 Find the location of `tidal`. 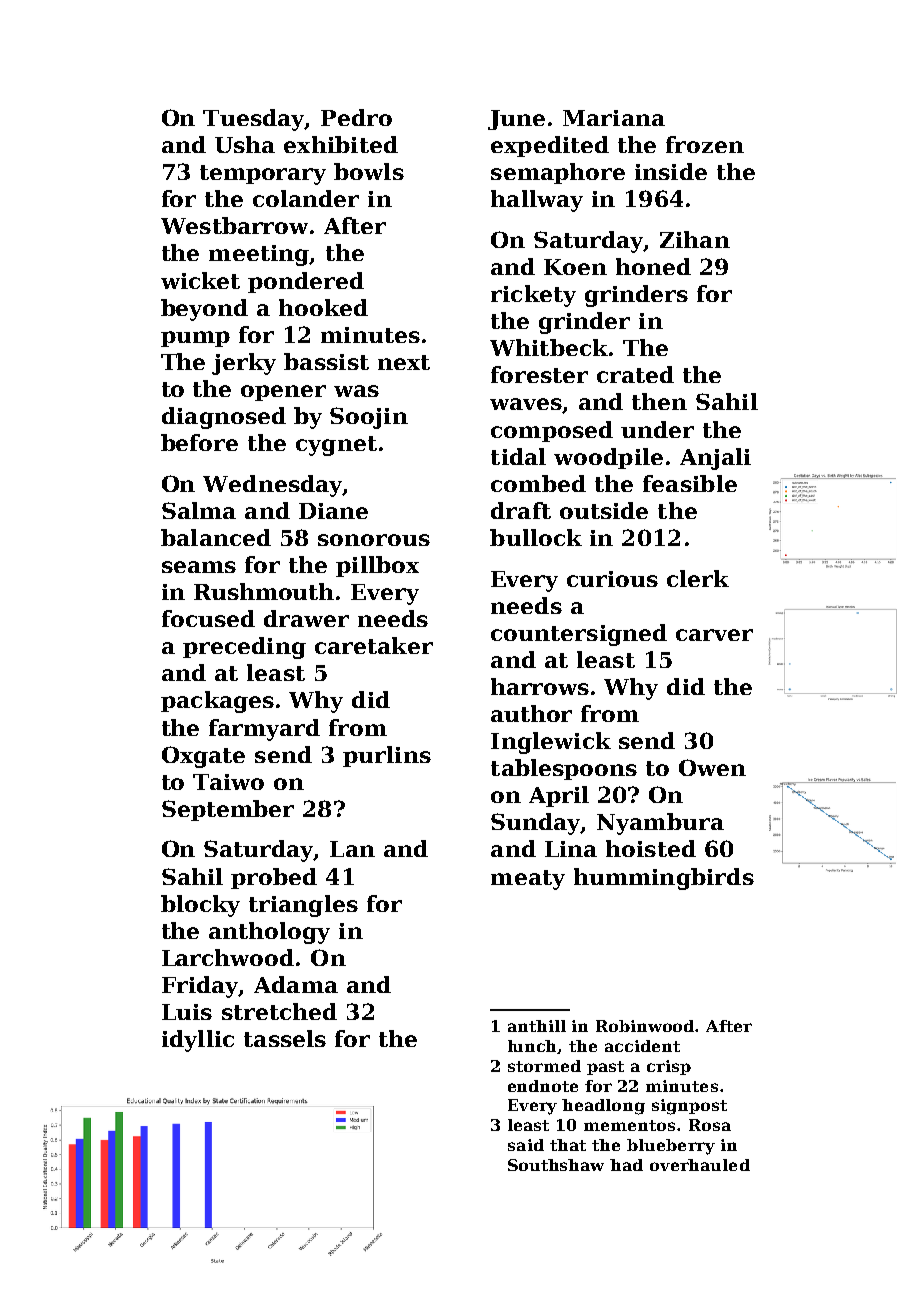

tidal is located at coordinates (518, 456).
